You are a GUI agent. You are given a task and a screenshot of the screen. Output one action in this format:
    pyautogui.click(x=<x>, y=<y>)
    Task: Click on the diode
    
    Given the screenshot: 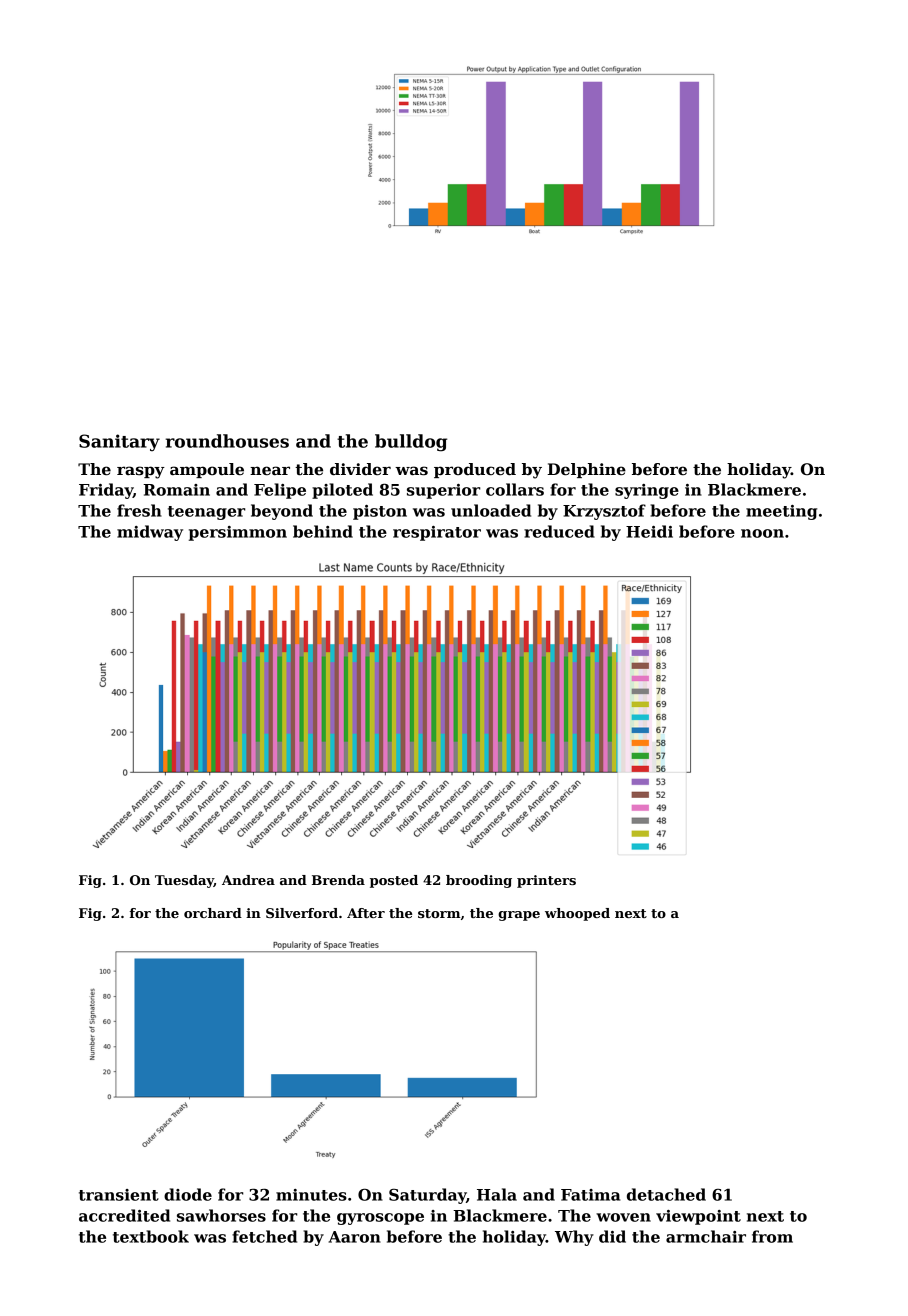 What is the action you would take?
    pyautogui.click(x=188, y=1194)
